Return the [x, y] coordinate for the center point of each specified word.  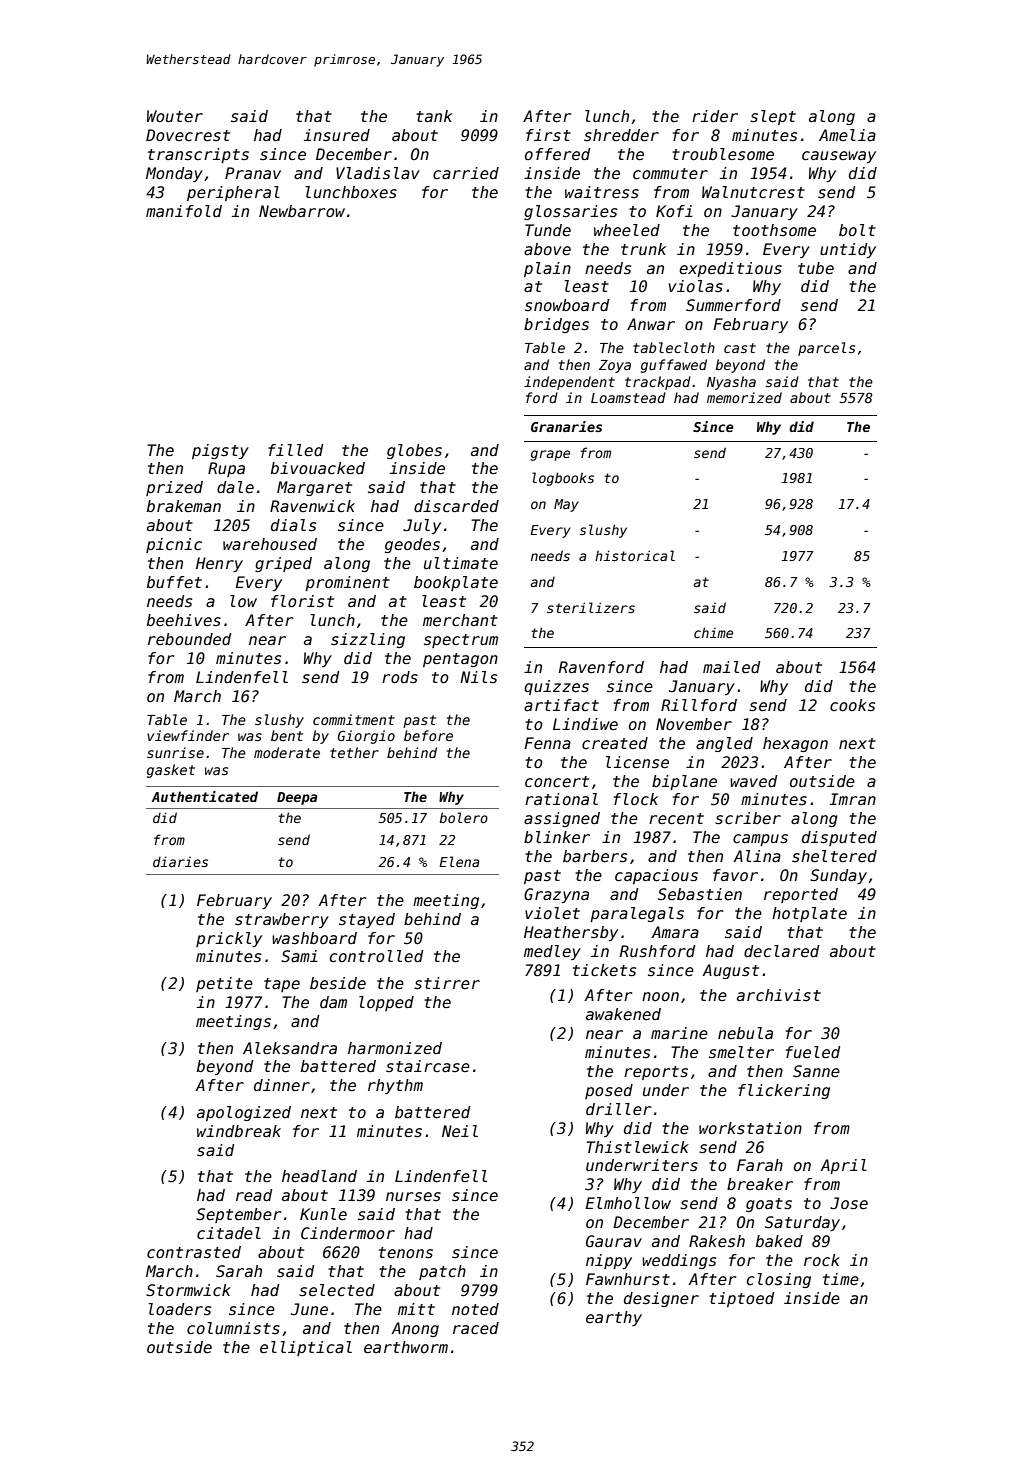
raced [476, 1328]
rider [715, 116]
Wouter [175, 116]
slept [773, 117]
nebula [745, 1033]
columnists [233, 1328]
